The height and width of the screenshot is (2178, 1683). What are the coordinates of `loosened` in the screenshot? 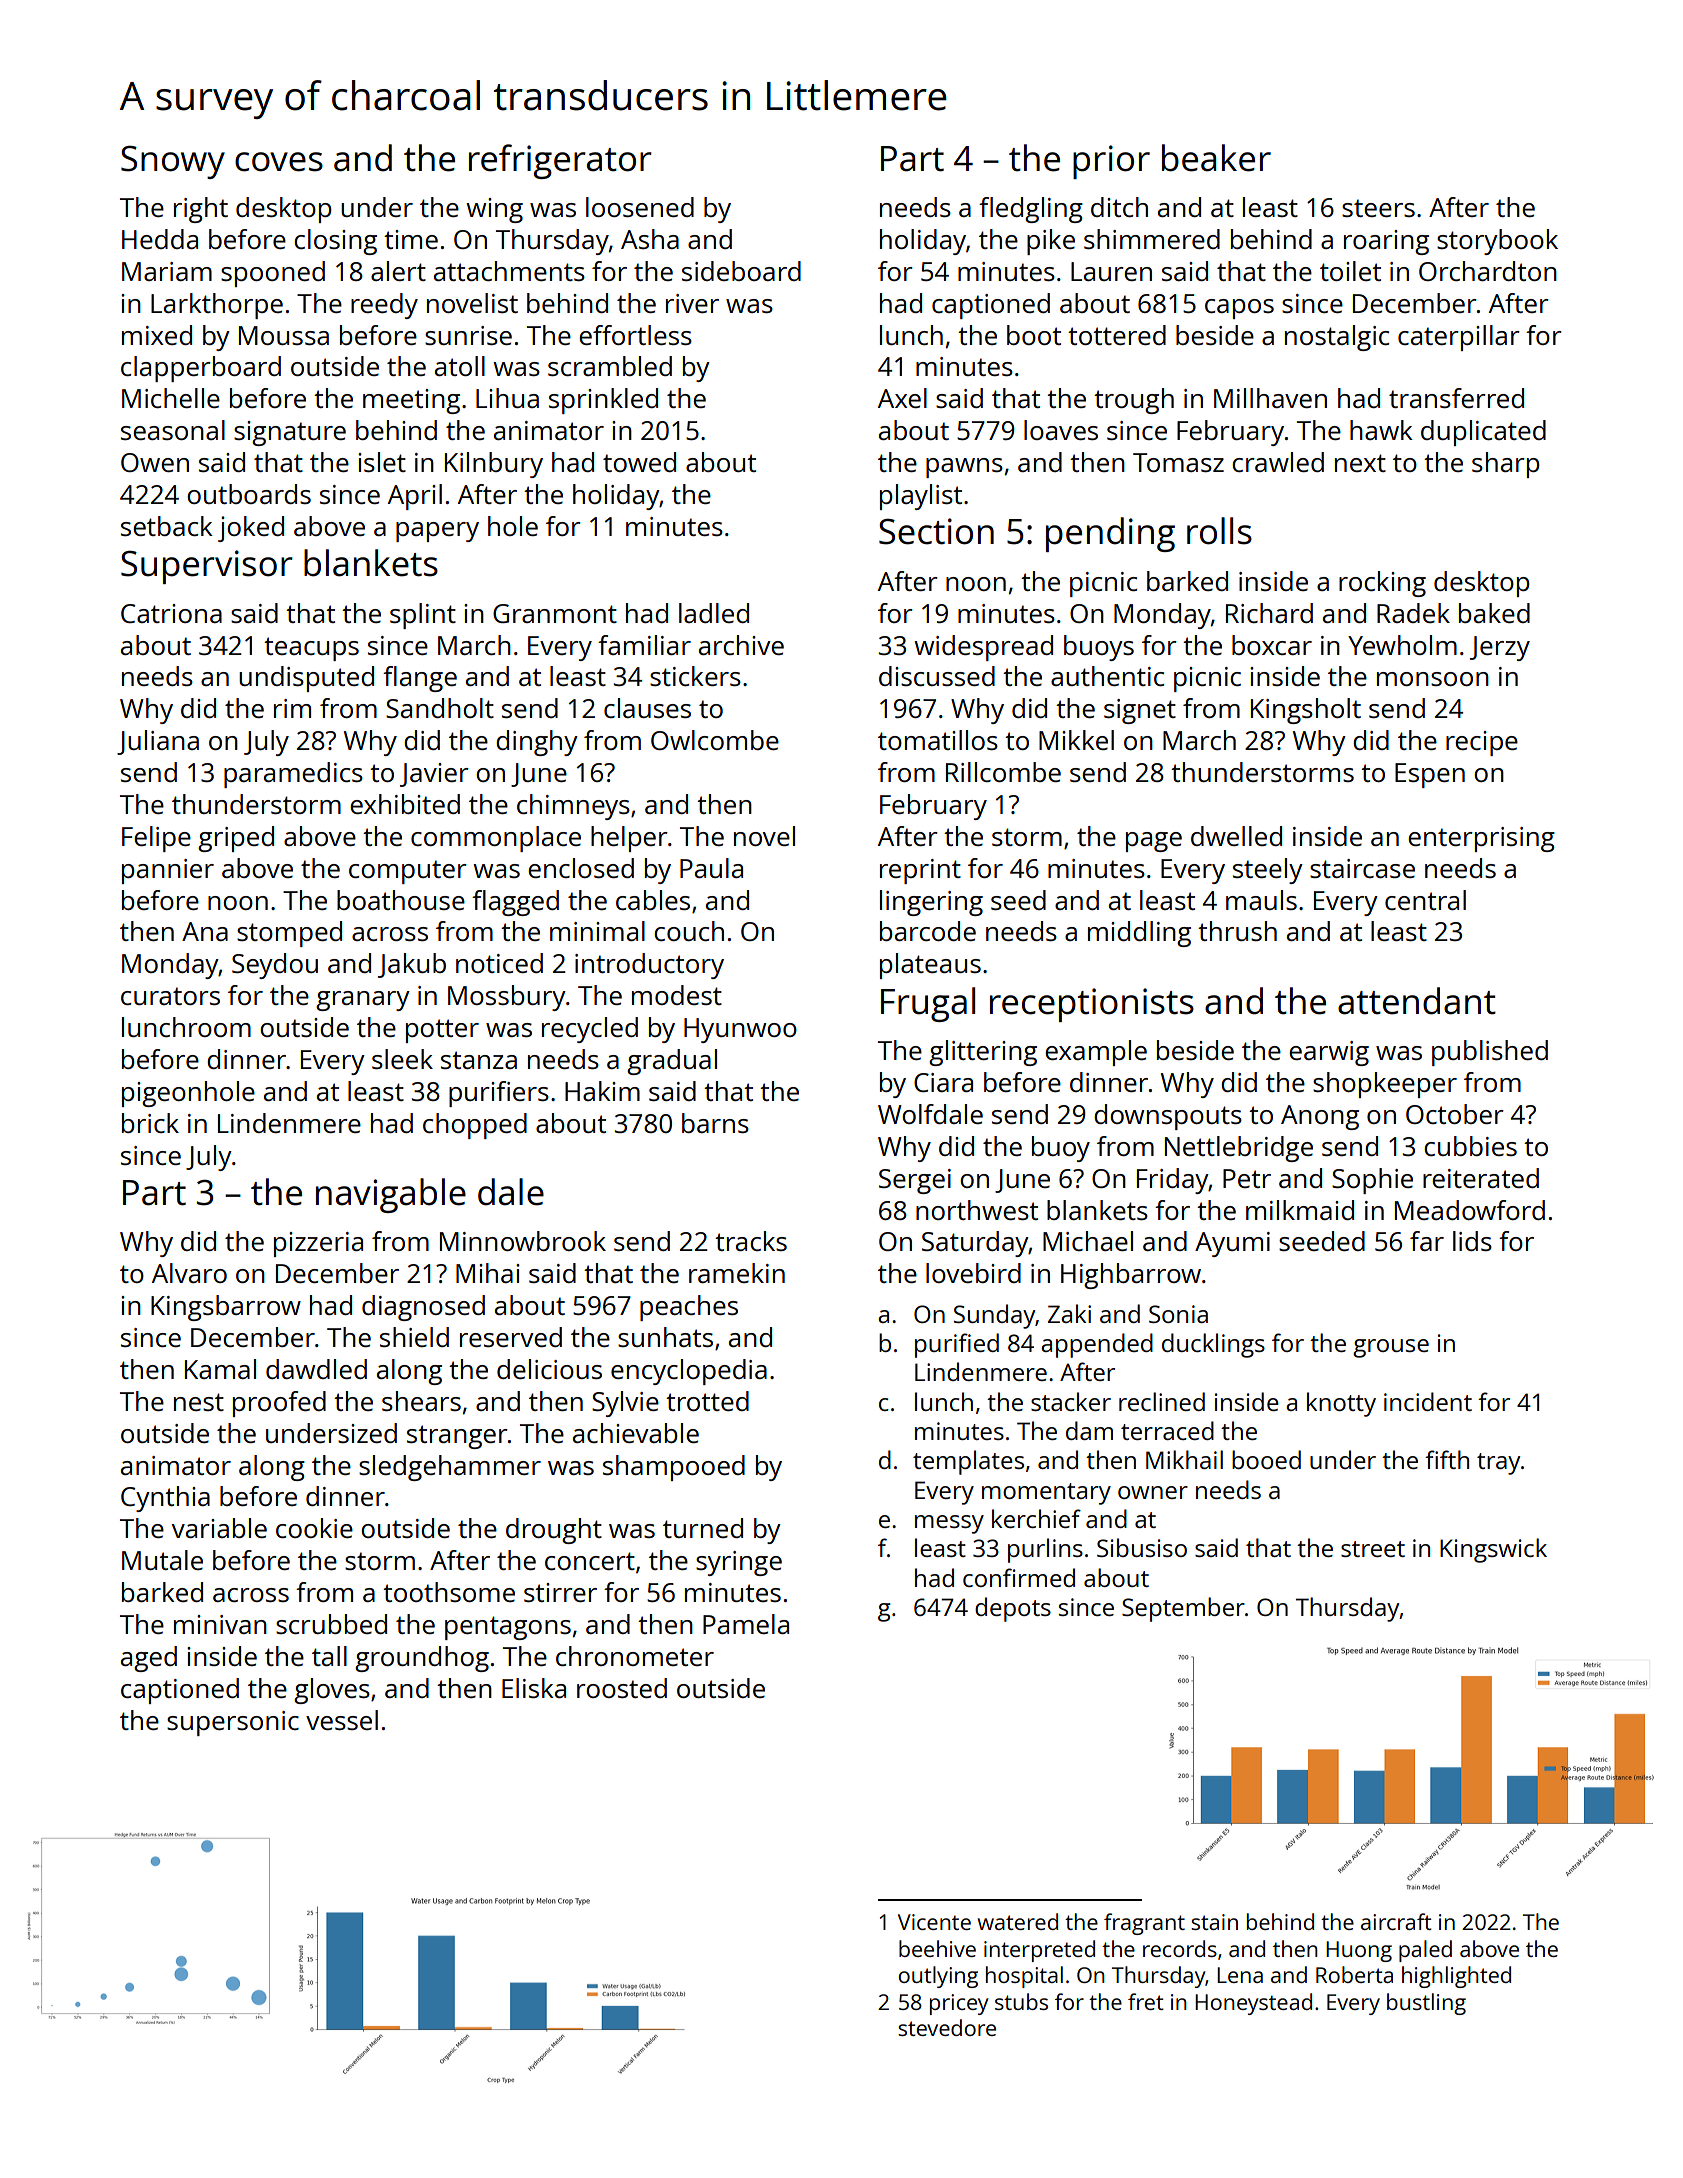 It's located at (640, 207).
